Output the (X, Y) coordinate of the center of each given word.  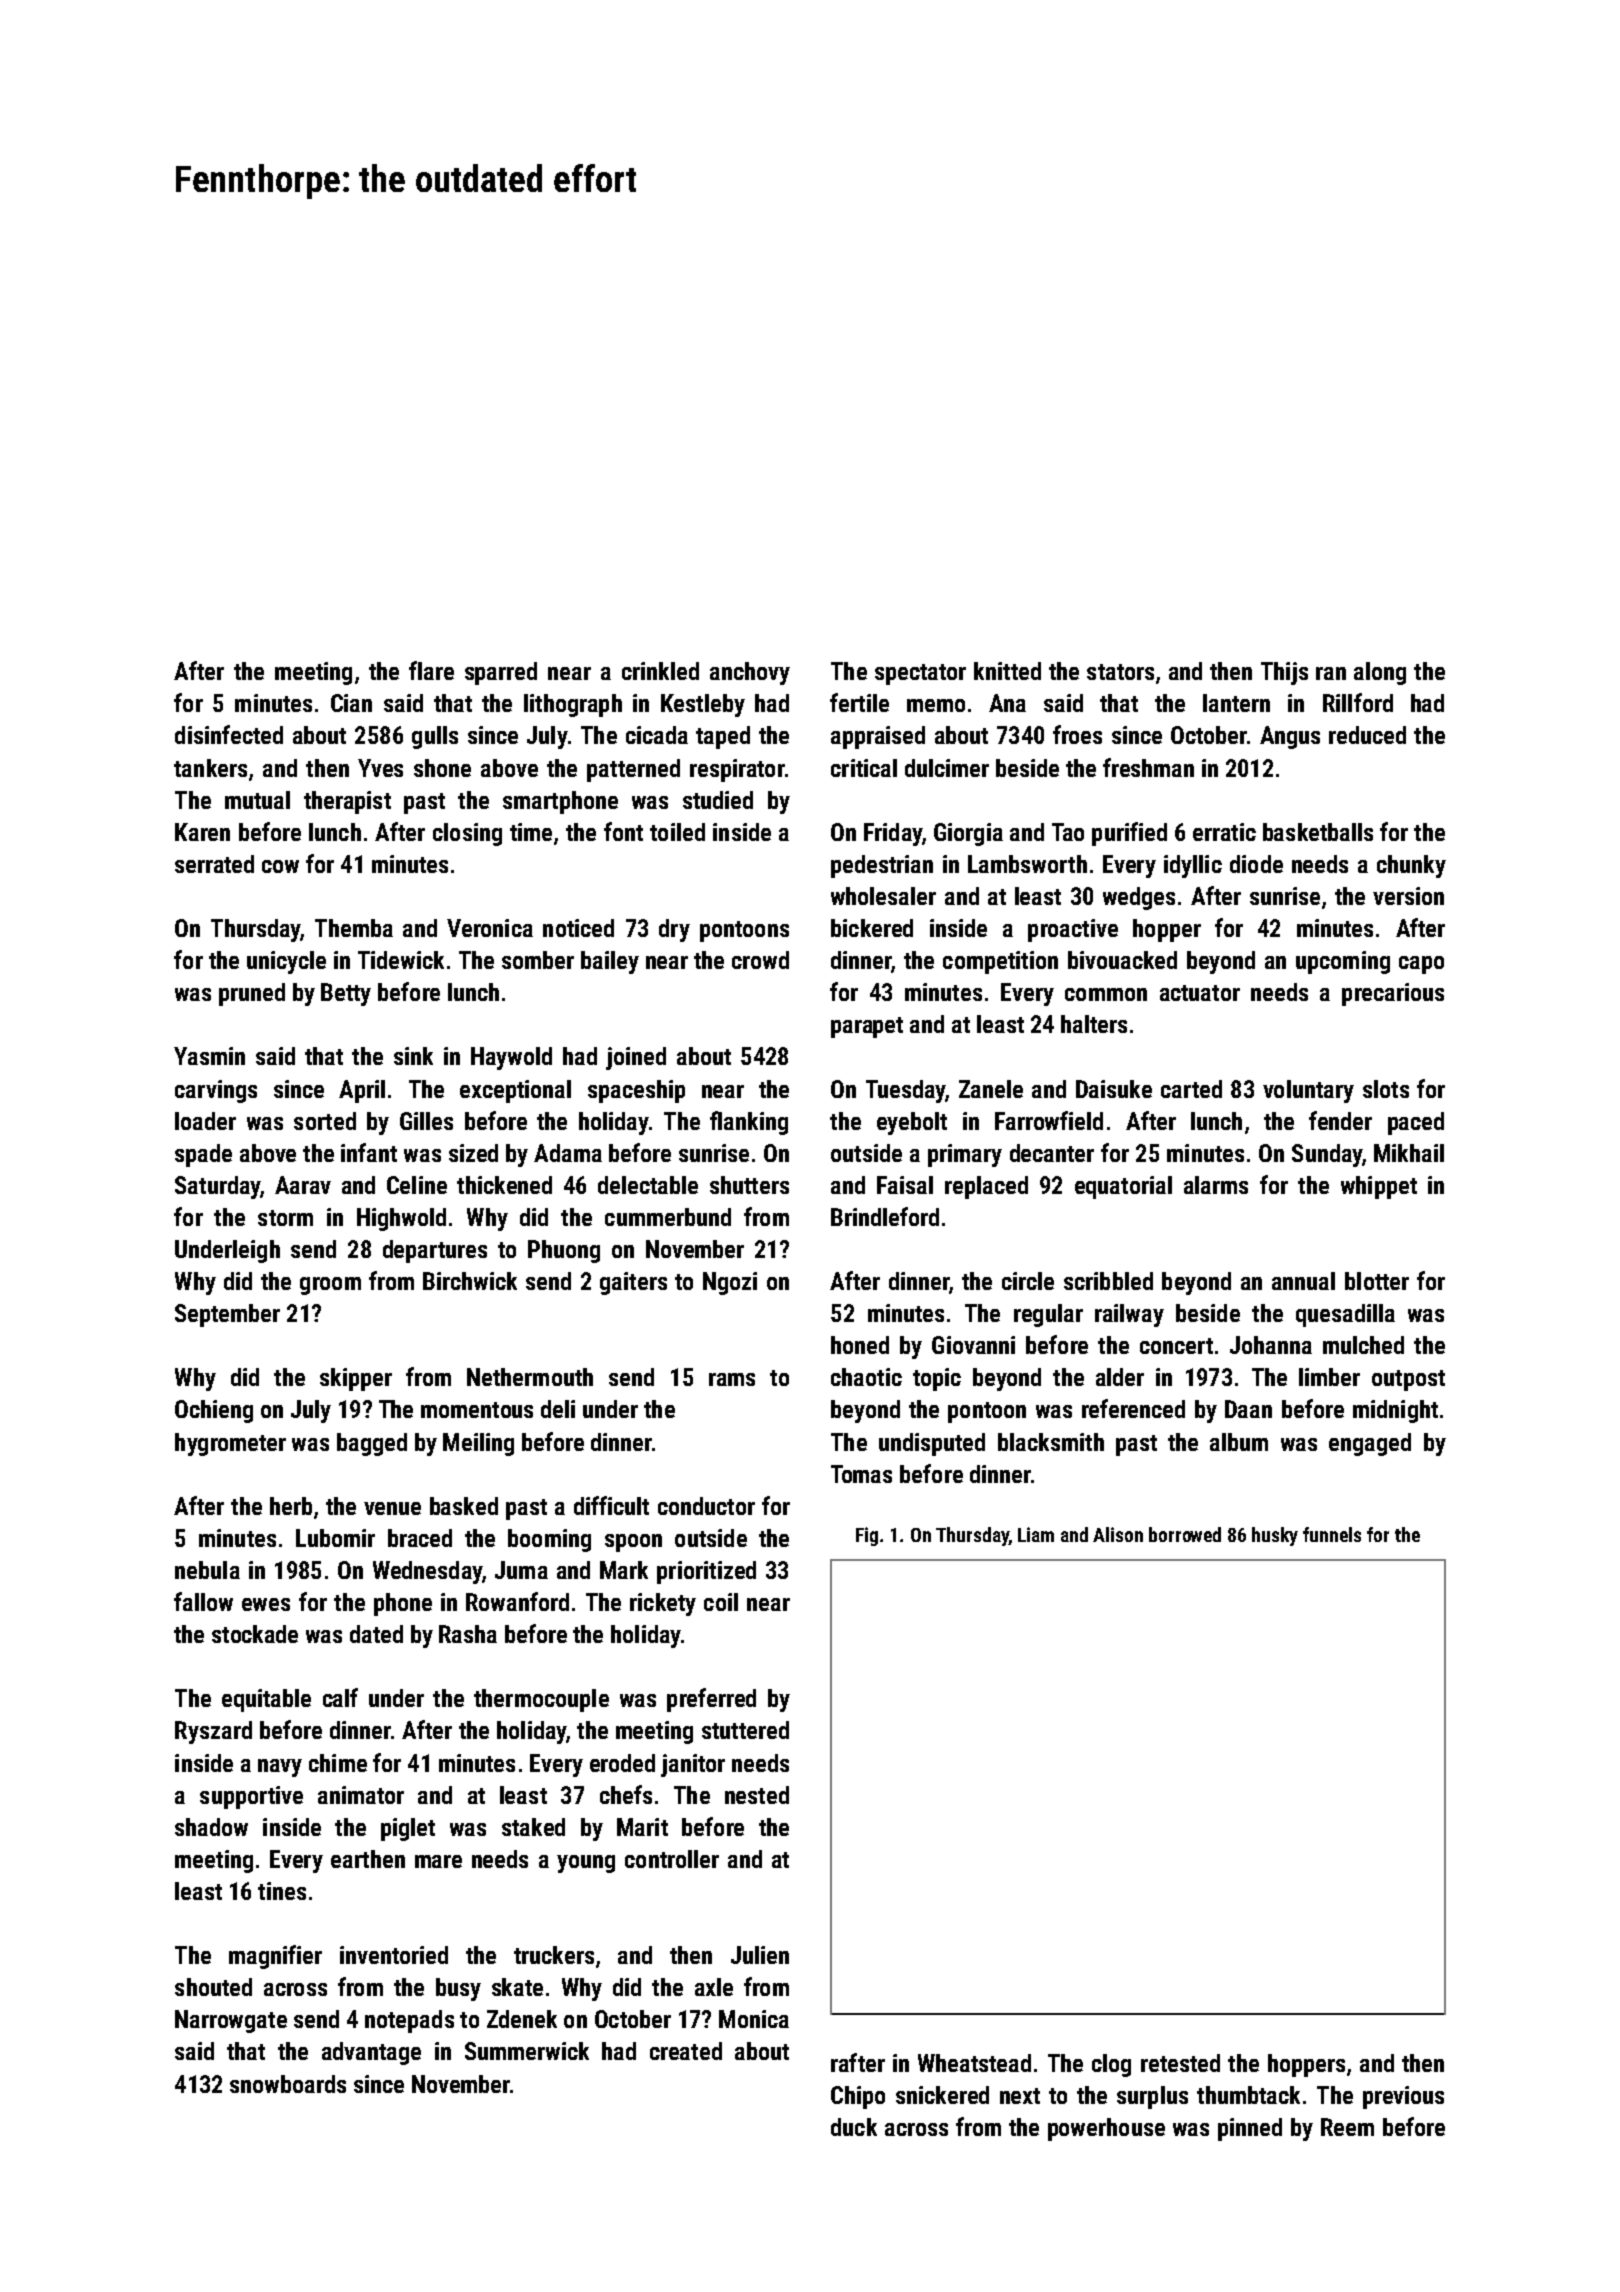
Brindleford (885, 1216)
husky (1275, 1536)
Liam (1036, 1534)
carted (1191, 1089)
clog (1111, 2065)
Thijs (1284, 673)
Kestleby (703, 705)
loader (205, 1121)
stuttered (745, 1730)
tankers (210, 768)
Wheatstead (974, 2063)
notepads (409, 2021)
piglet (408, 1829)
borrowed (1185, 1534)
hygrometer (230, 1444)
